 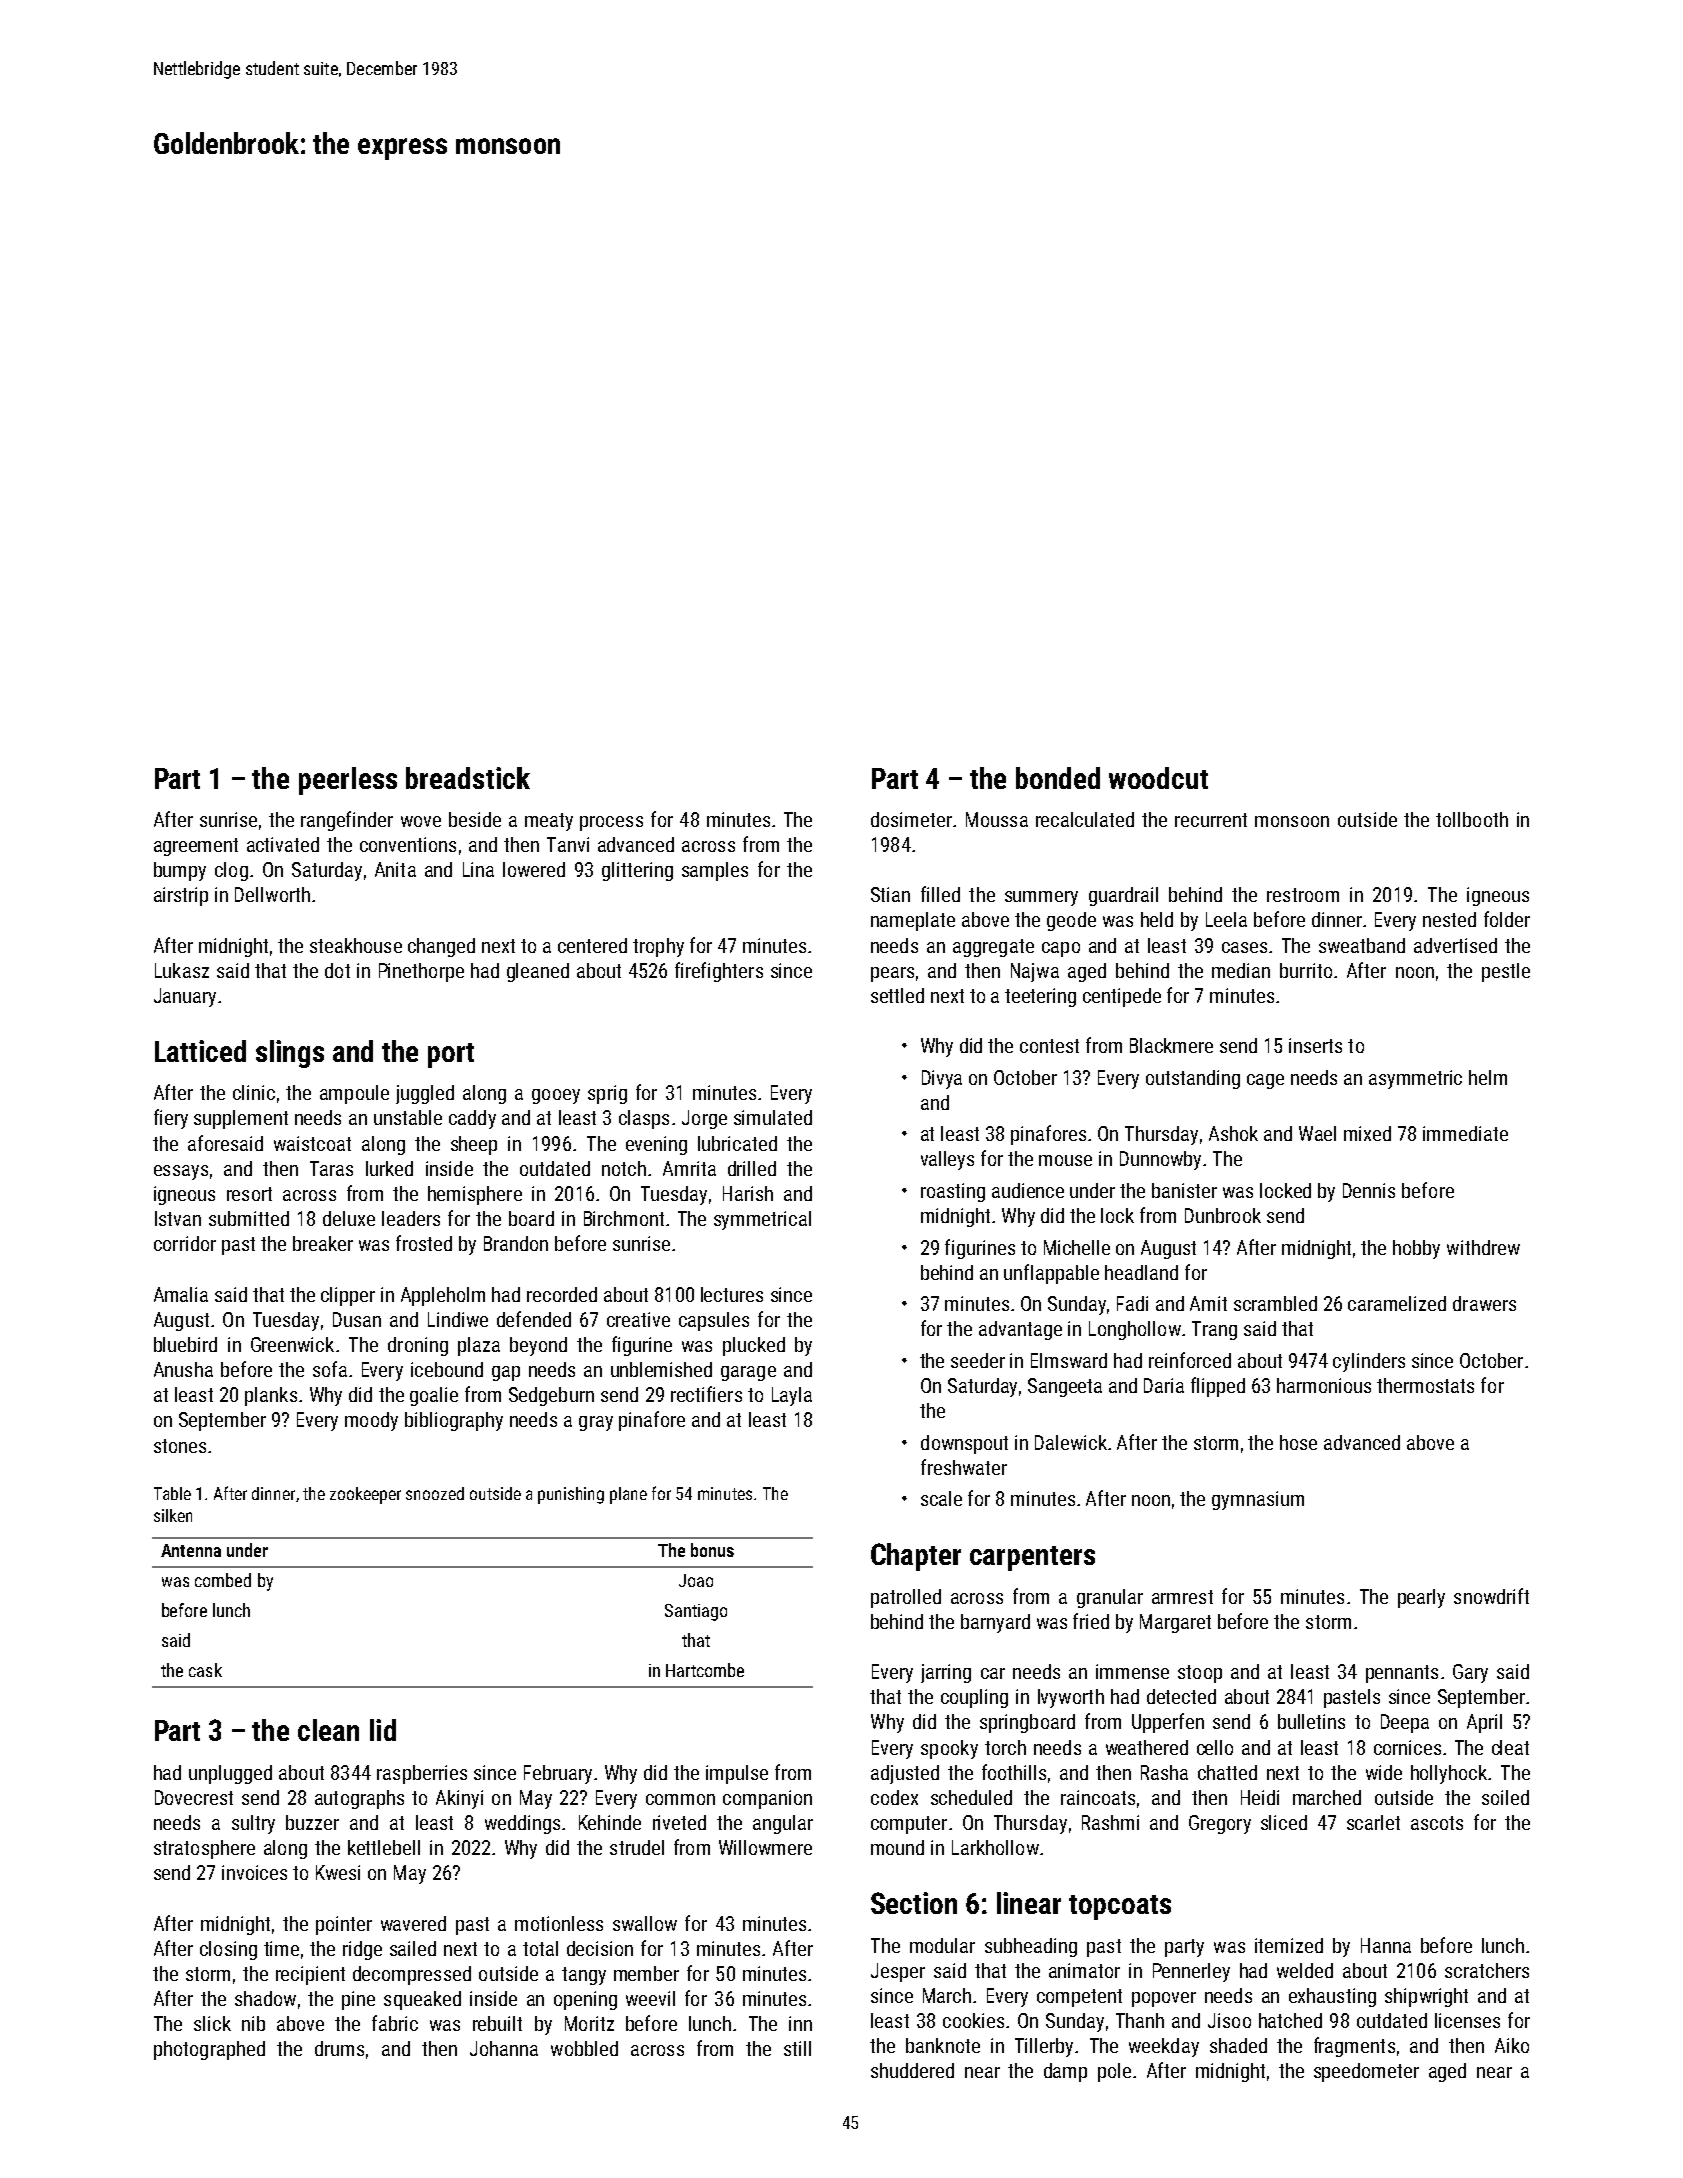 I want to click on barnyard, so click(x=995, y=1623).
